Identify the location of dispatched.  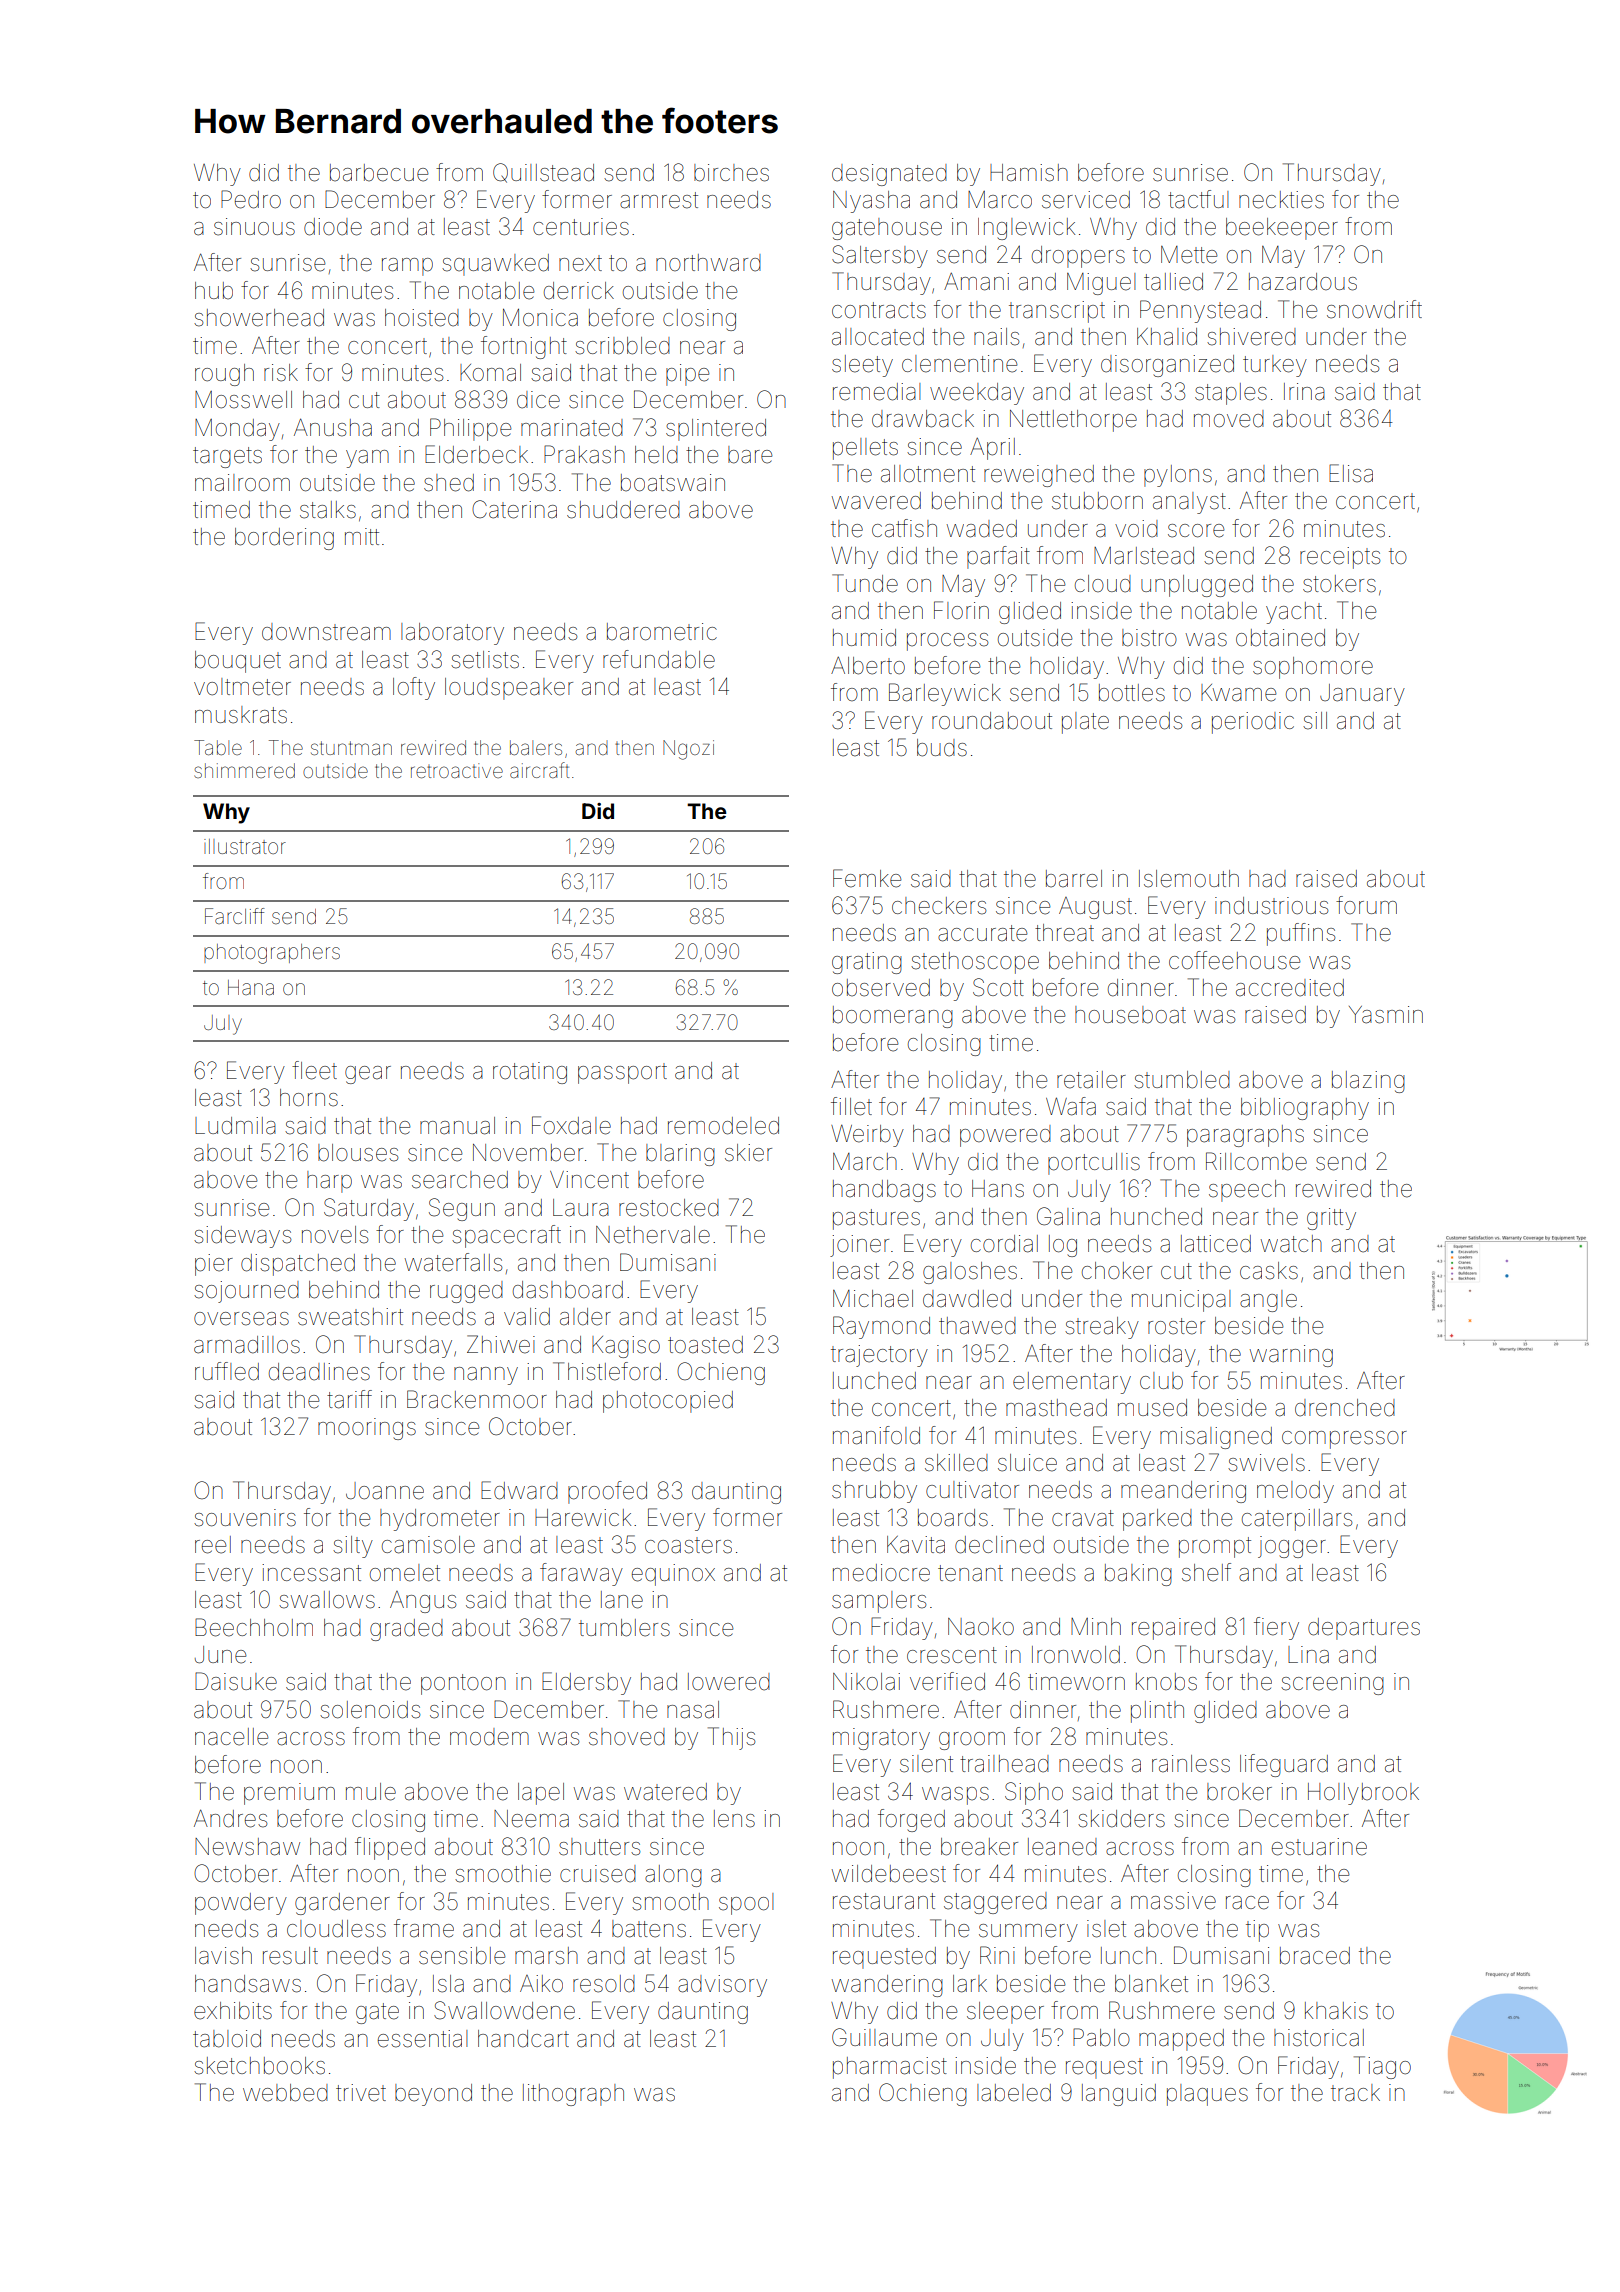
(298, 1265).
